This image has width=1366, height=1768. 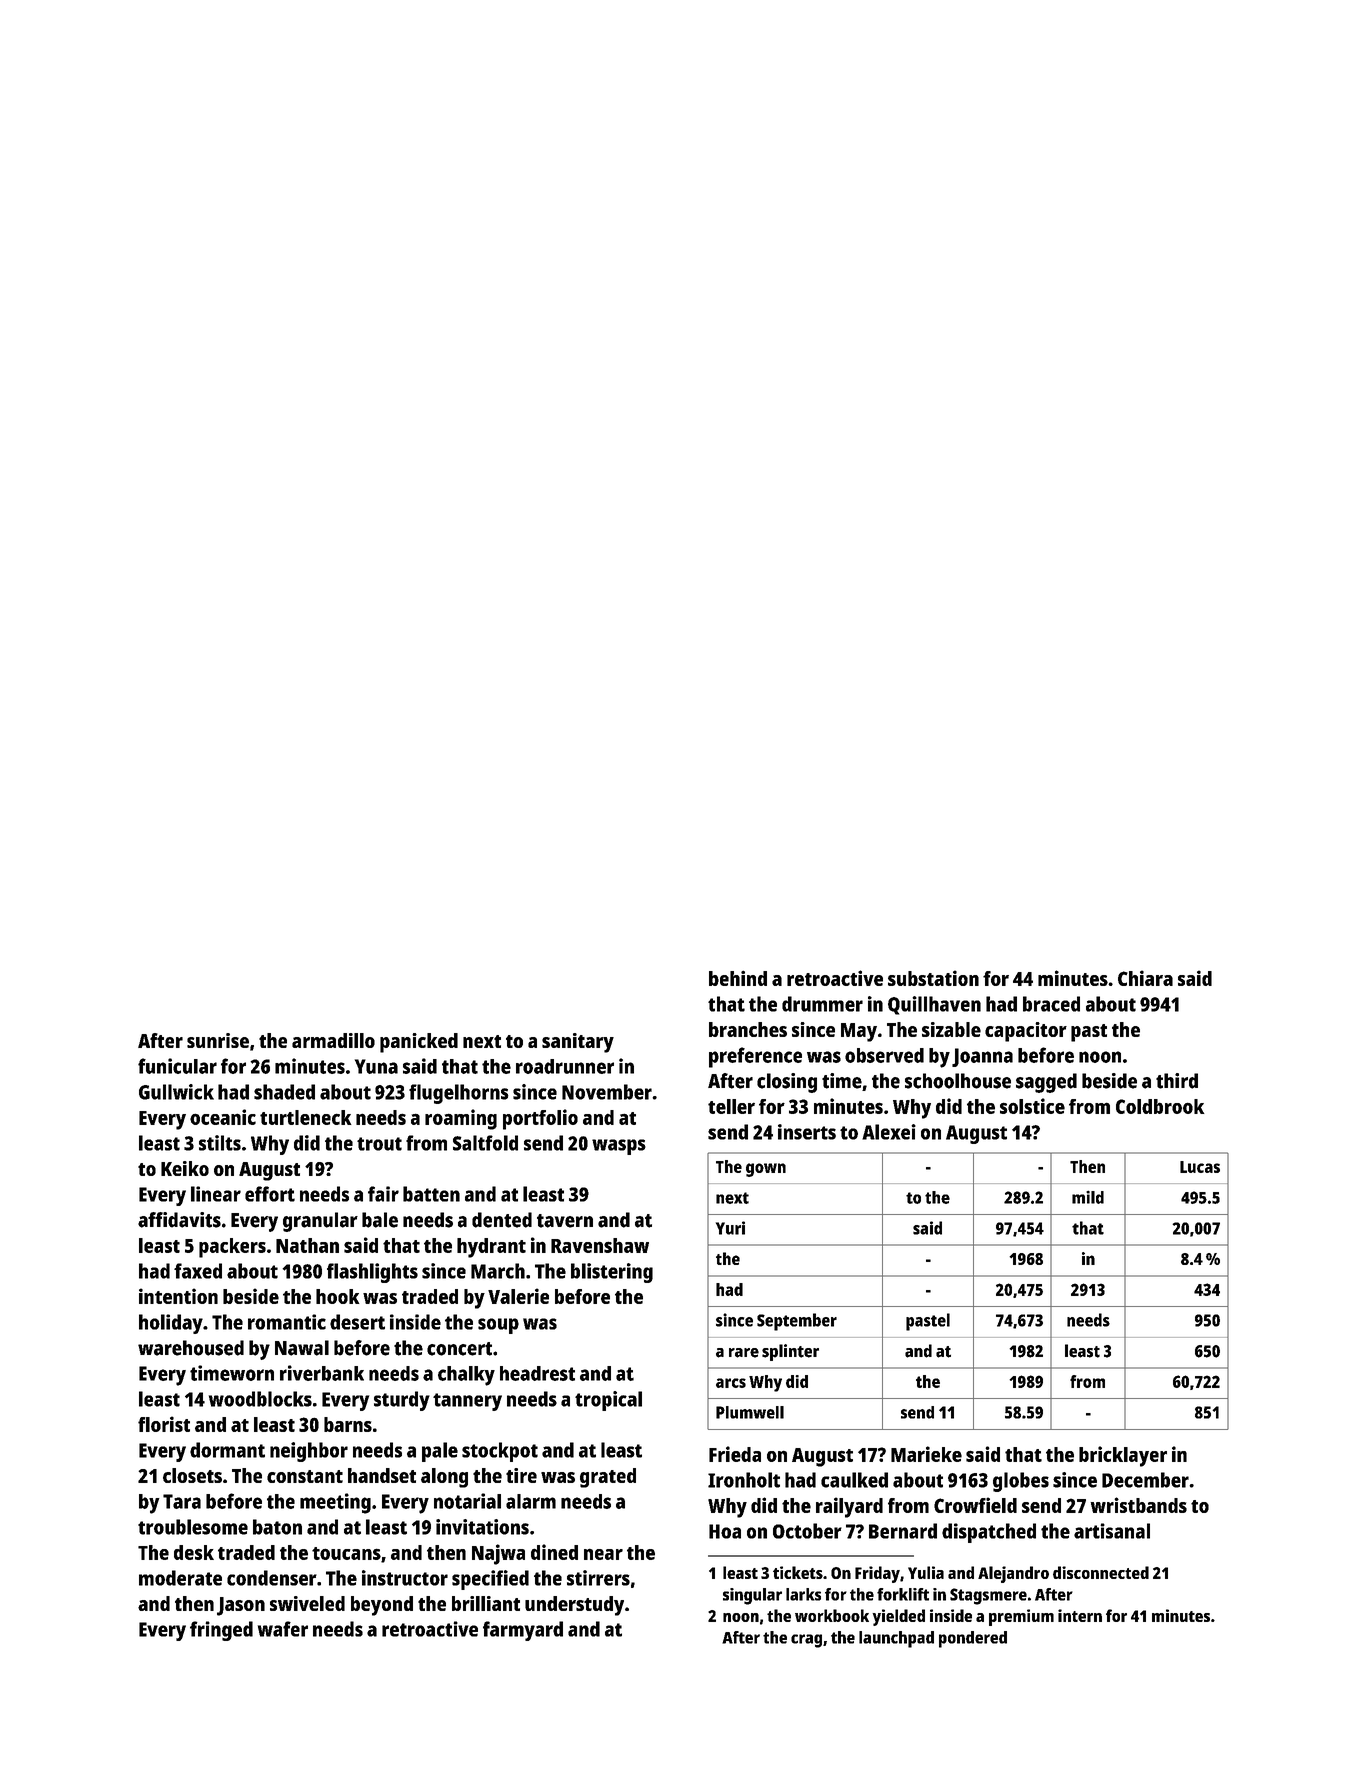 I want to click on armadillo, so click(x=333, y=1040).
